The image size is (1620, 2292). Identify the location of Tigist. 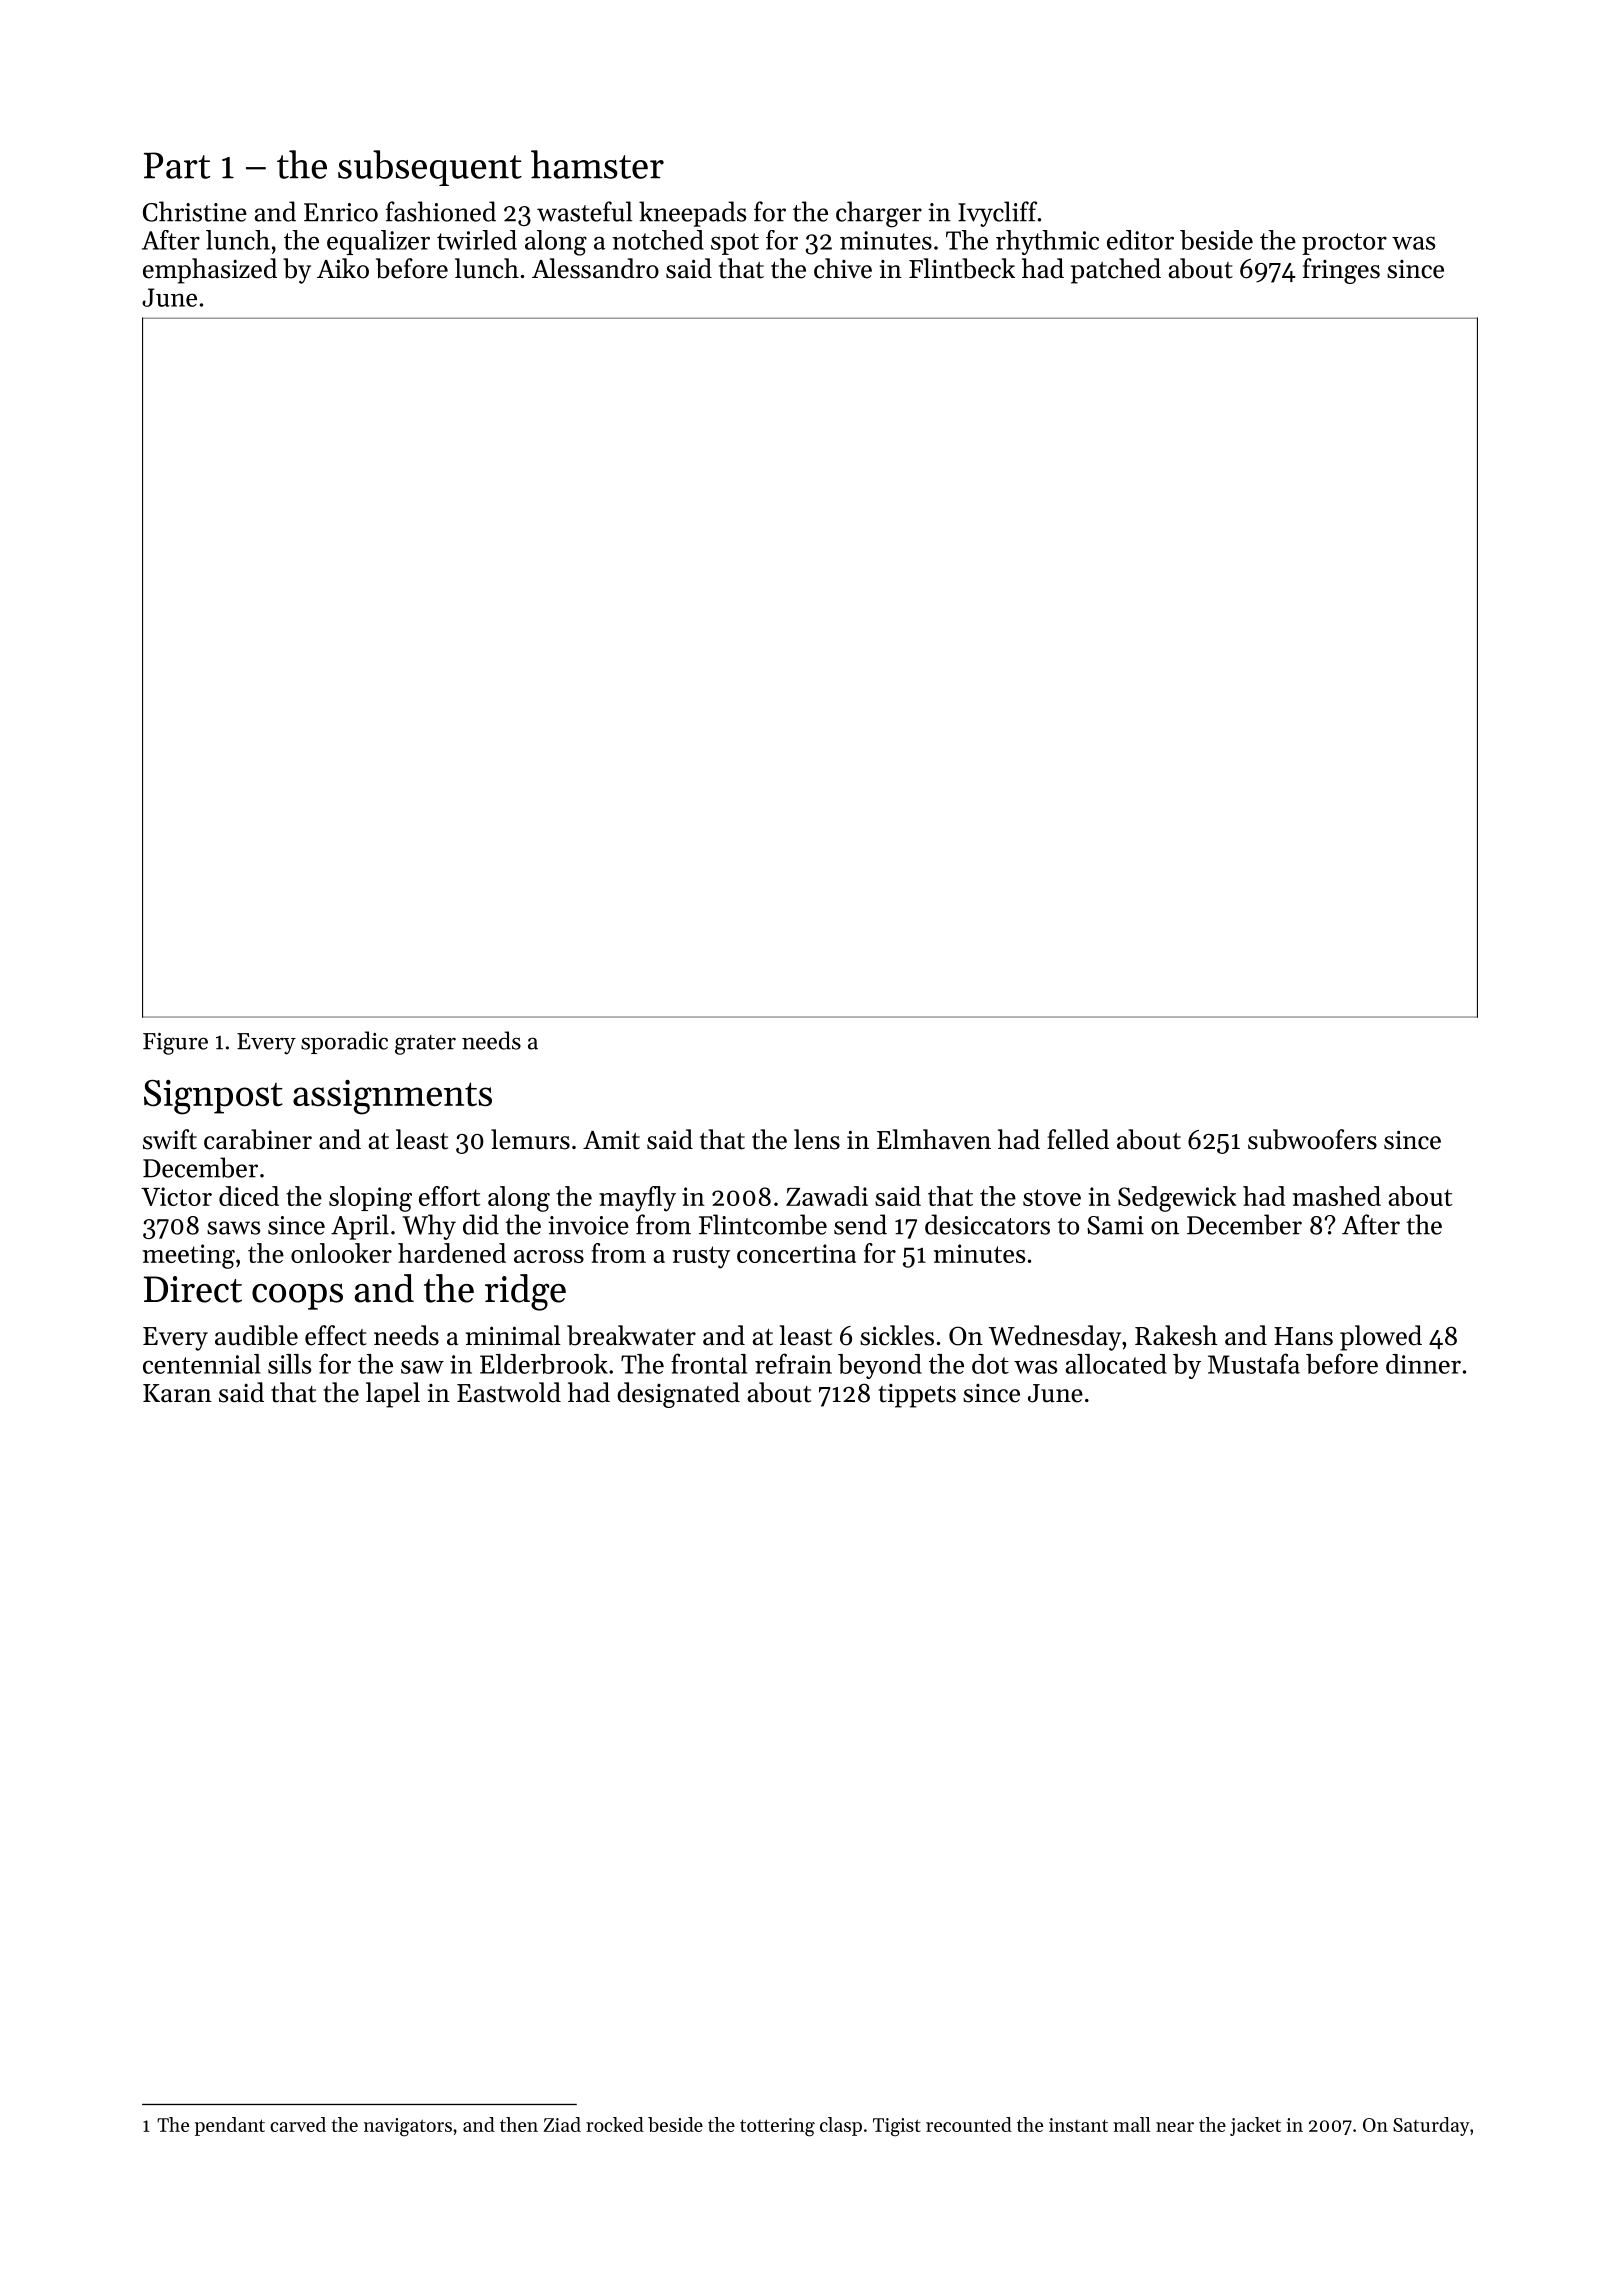
(897, 2127).
